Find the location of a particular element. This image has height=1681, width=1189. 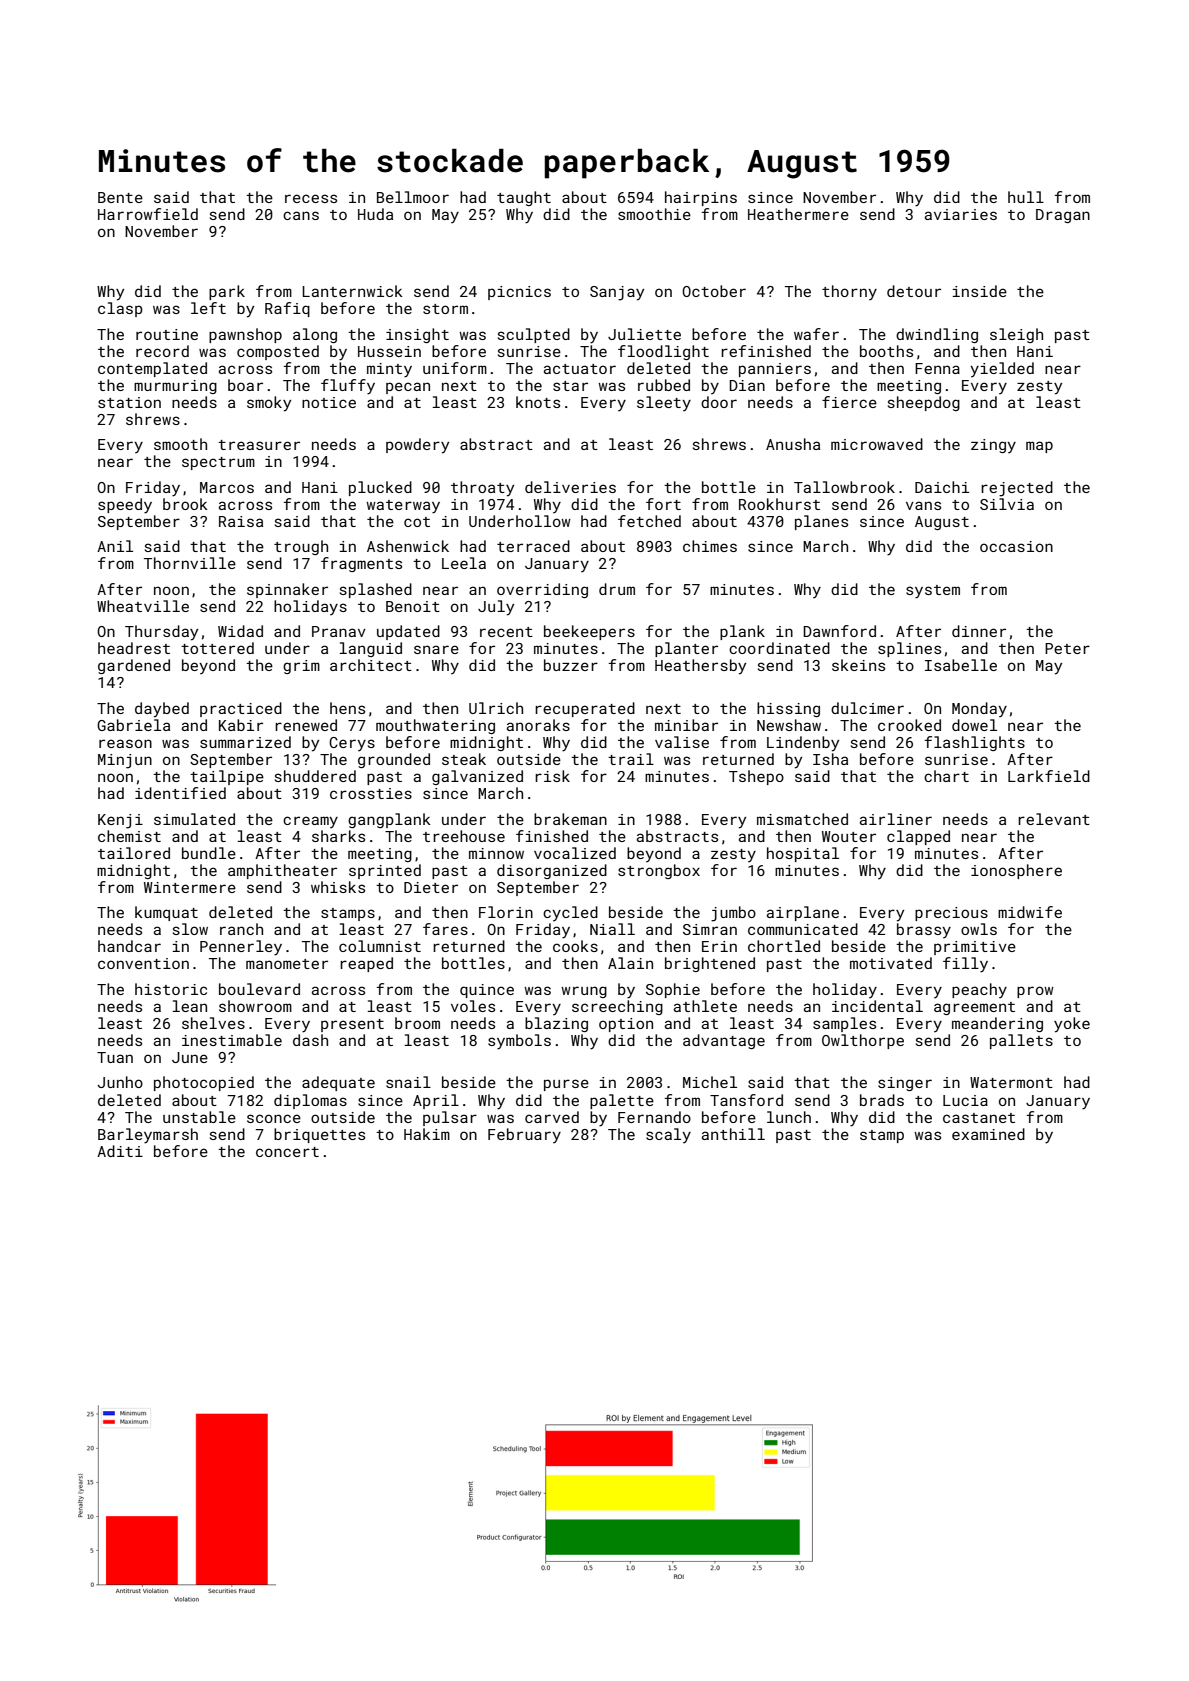

wafer is located at coordinates (816, 334).
